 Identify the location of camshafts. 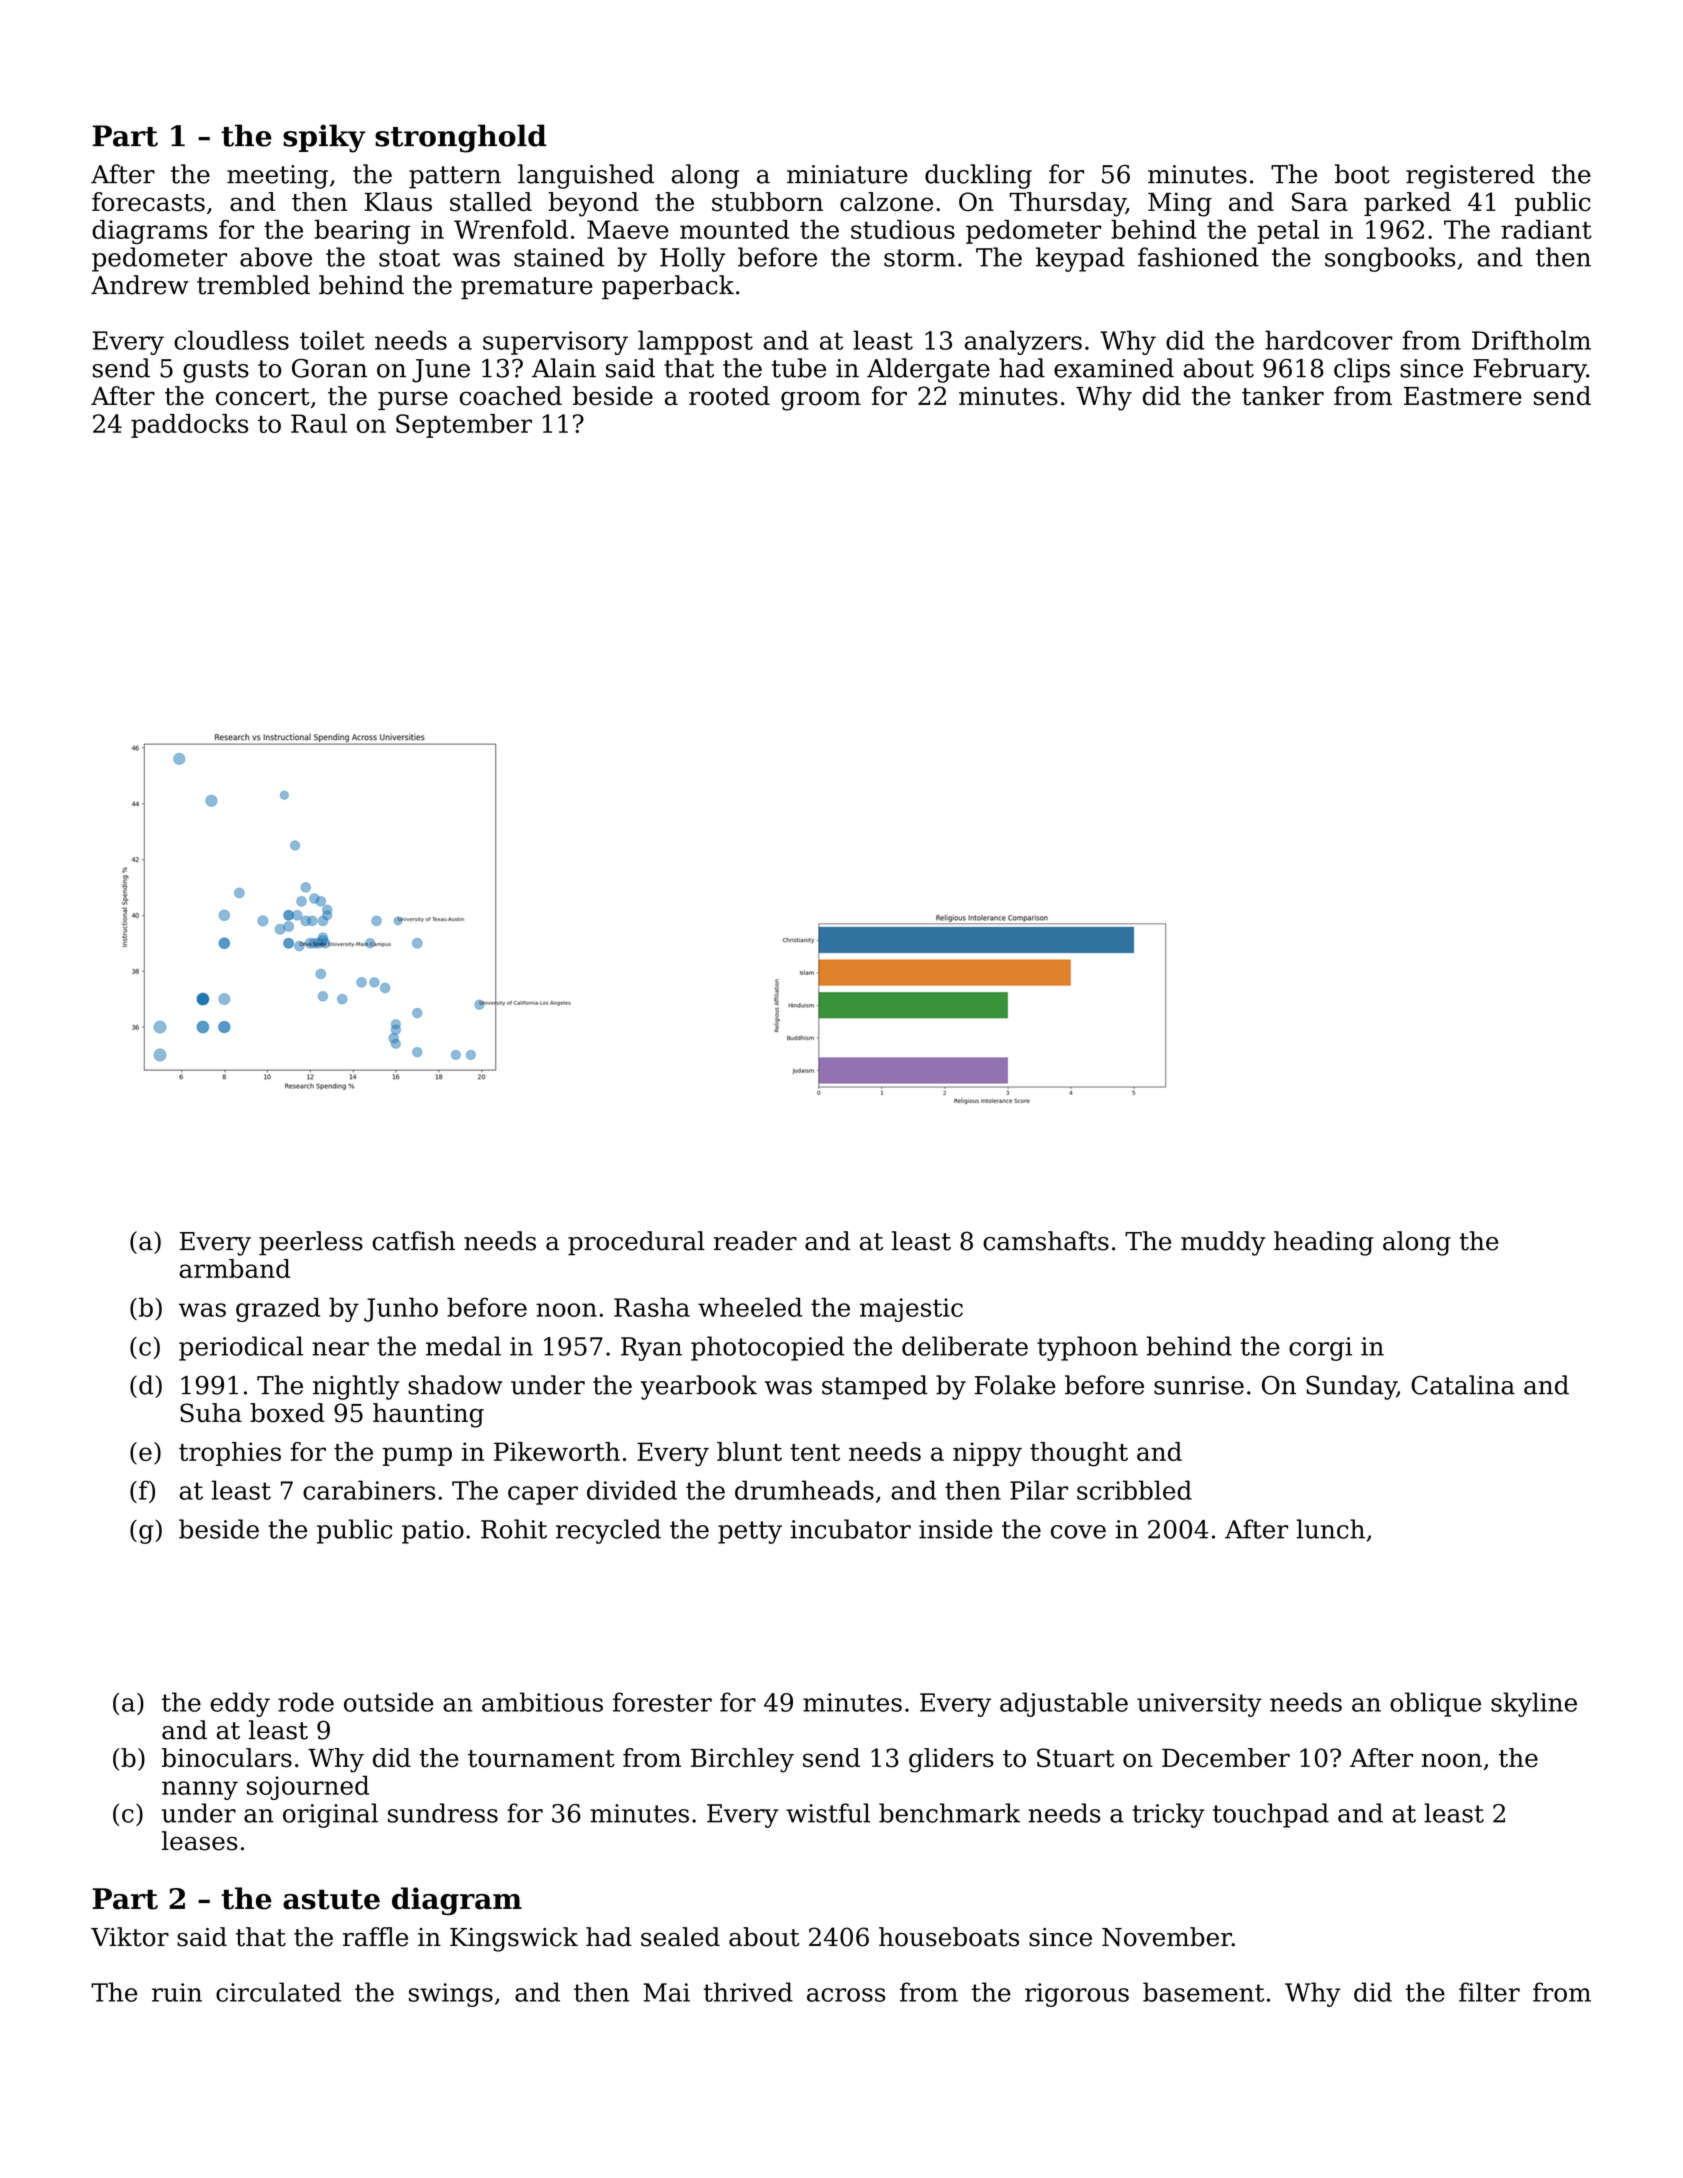
(1046, 1241).
